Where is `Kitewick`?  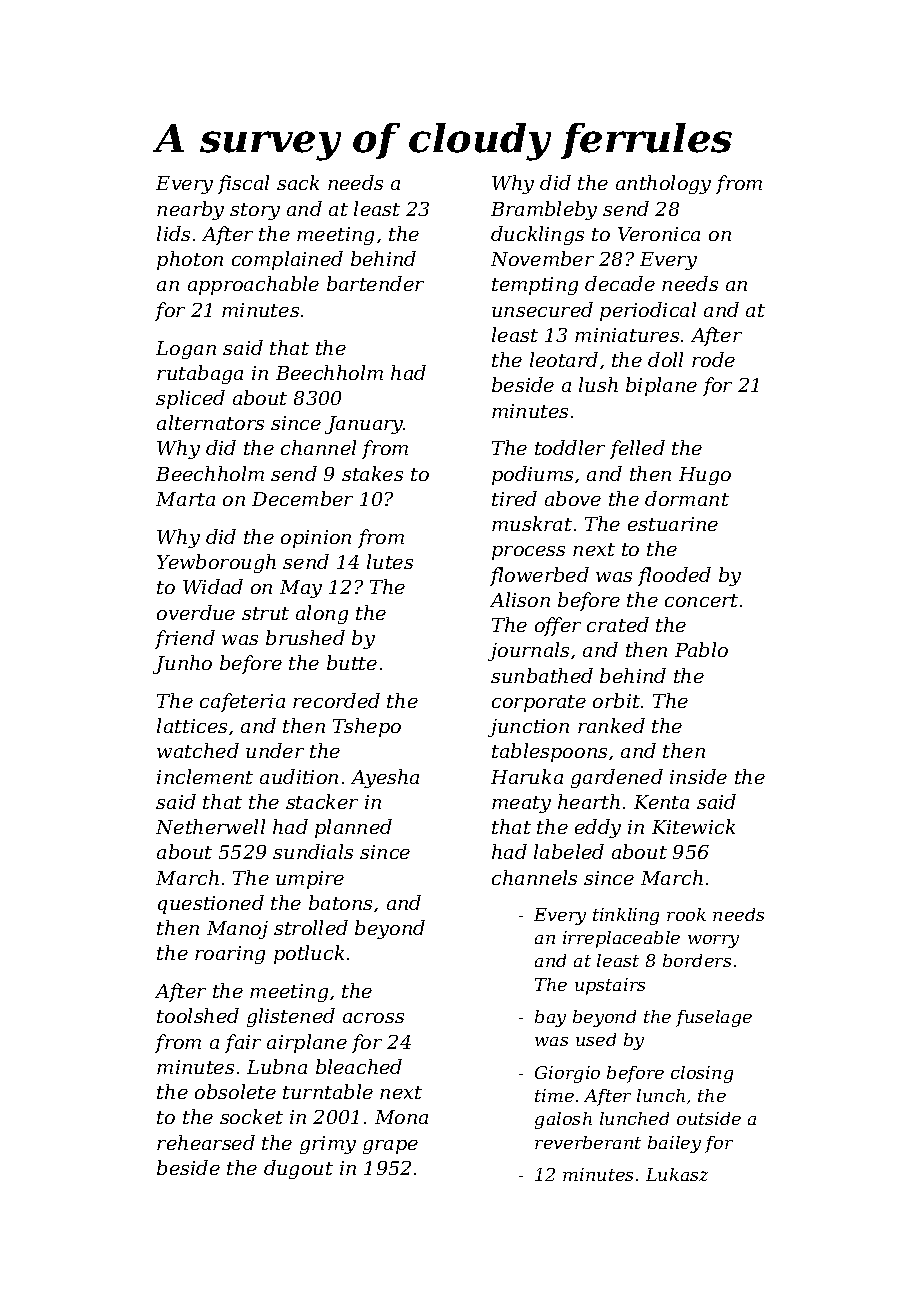 Kitewick is located at coordinates (693, 826).
